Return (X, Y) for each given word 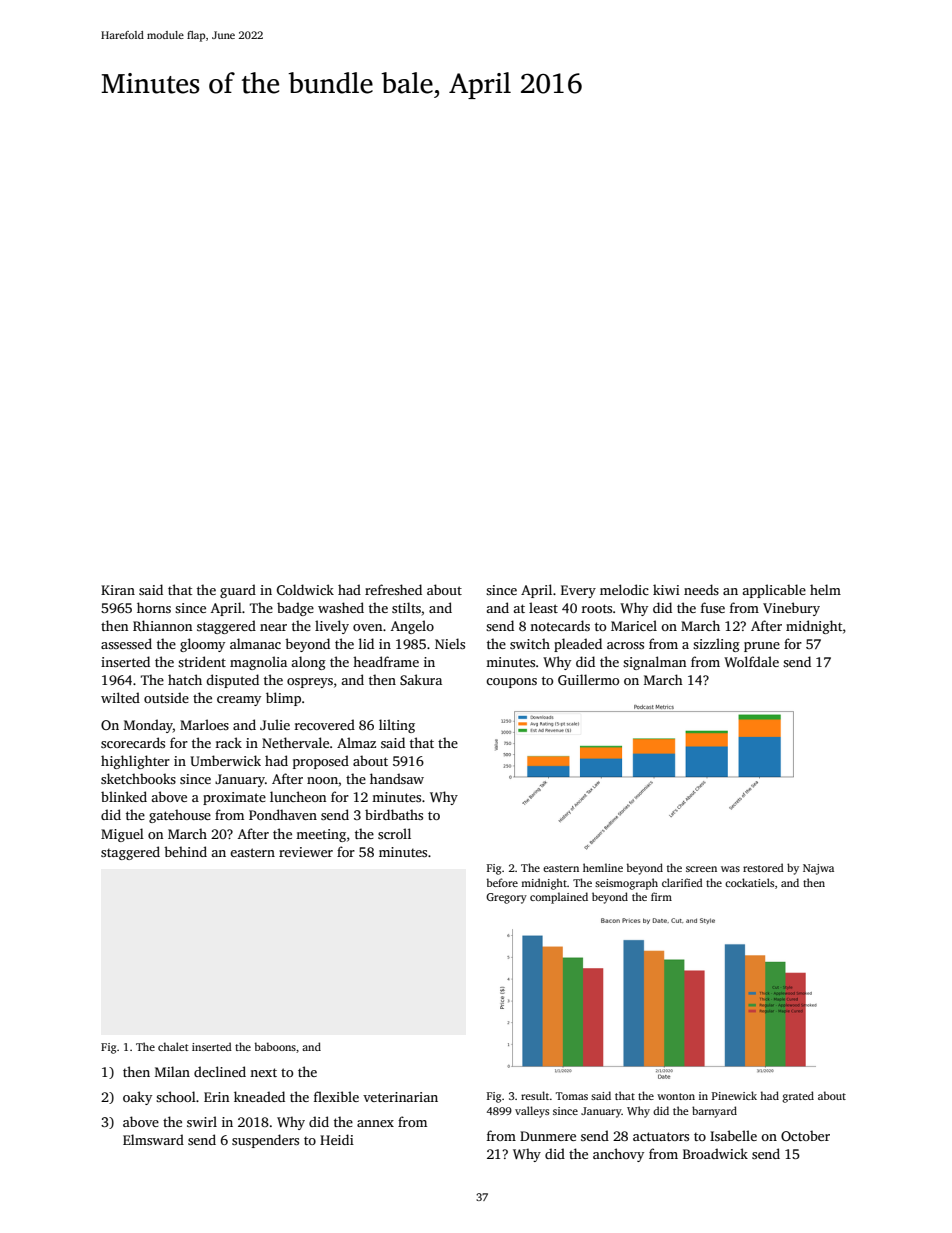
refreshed (393, 589)
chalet (173, 1046)
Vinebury (791, 609)
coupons (511, 683)
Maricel (634, 625)
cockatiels (749, 882)
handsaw (397, 778)
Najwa (818, 869)
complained (559, 898)
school (176, 1096)
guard (238, 591)
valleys (532, 1112)
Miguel (122, 835)
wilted (120, 697)
